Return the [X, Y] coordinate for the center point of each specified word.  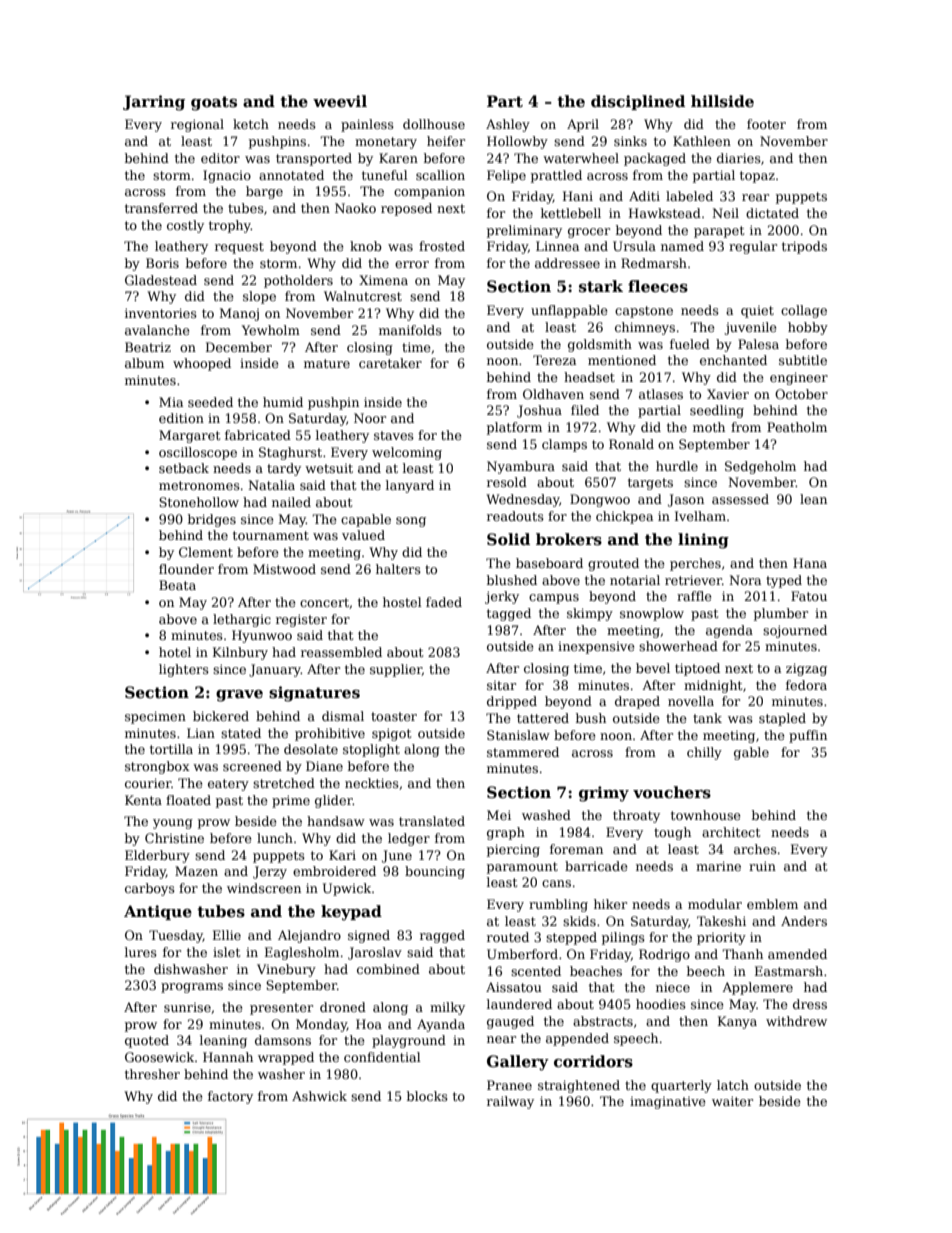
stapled [782, 719]
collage [804, 311]
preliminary [524, 231]
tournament [271, 535]
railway [510, 1102]
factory [230, 1097]
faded [444, 602]
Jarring [154, 103]
